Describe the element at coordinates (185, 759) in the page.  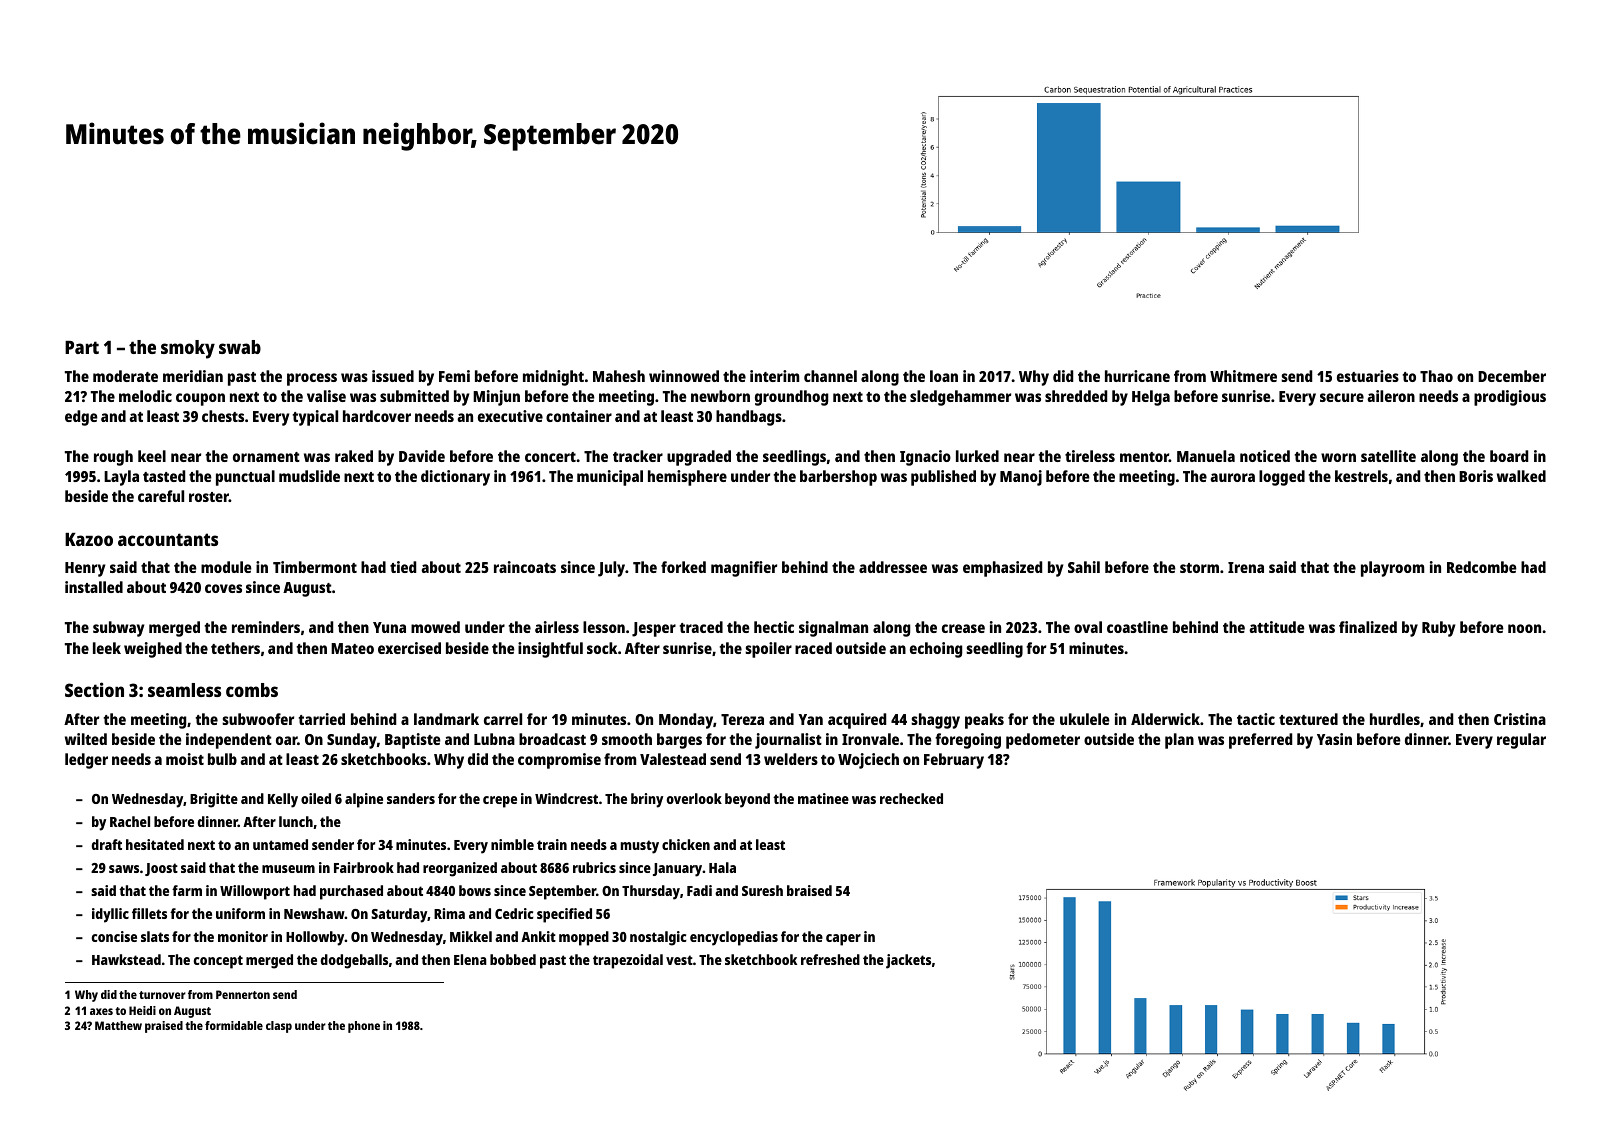
I see `moist` at that location.
